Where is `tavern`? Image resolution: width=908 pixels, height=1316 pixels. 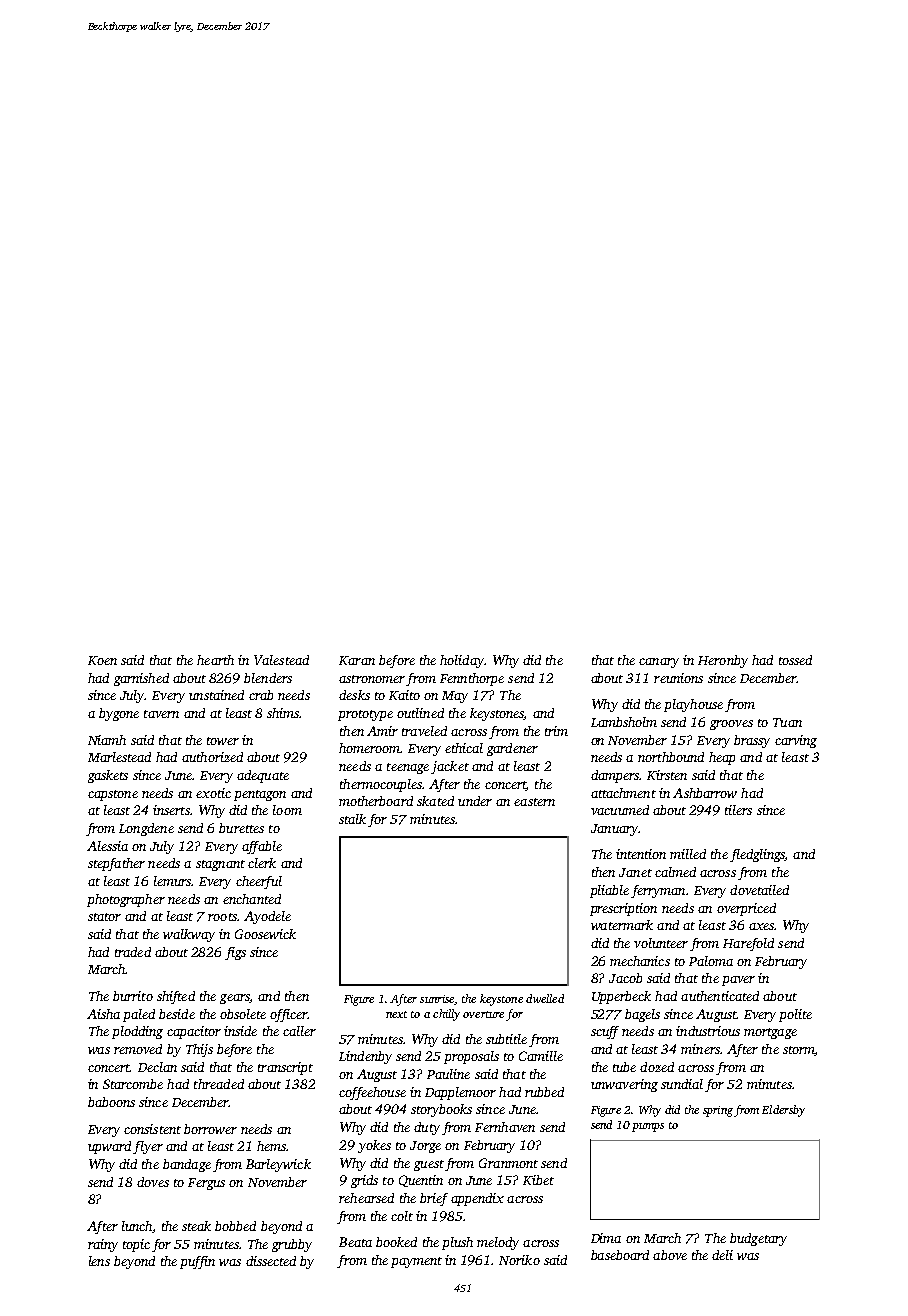 tavern is located at coordinates (161, 714).
